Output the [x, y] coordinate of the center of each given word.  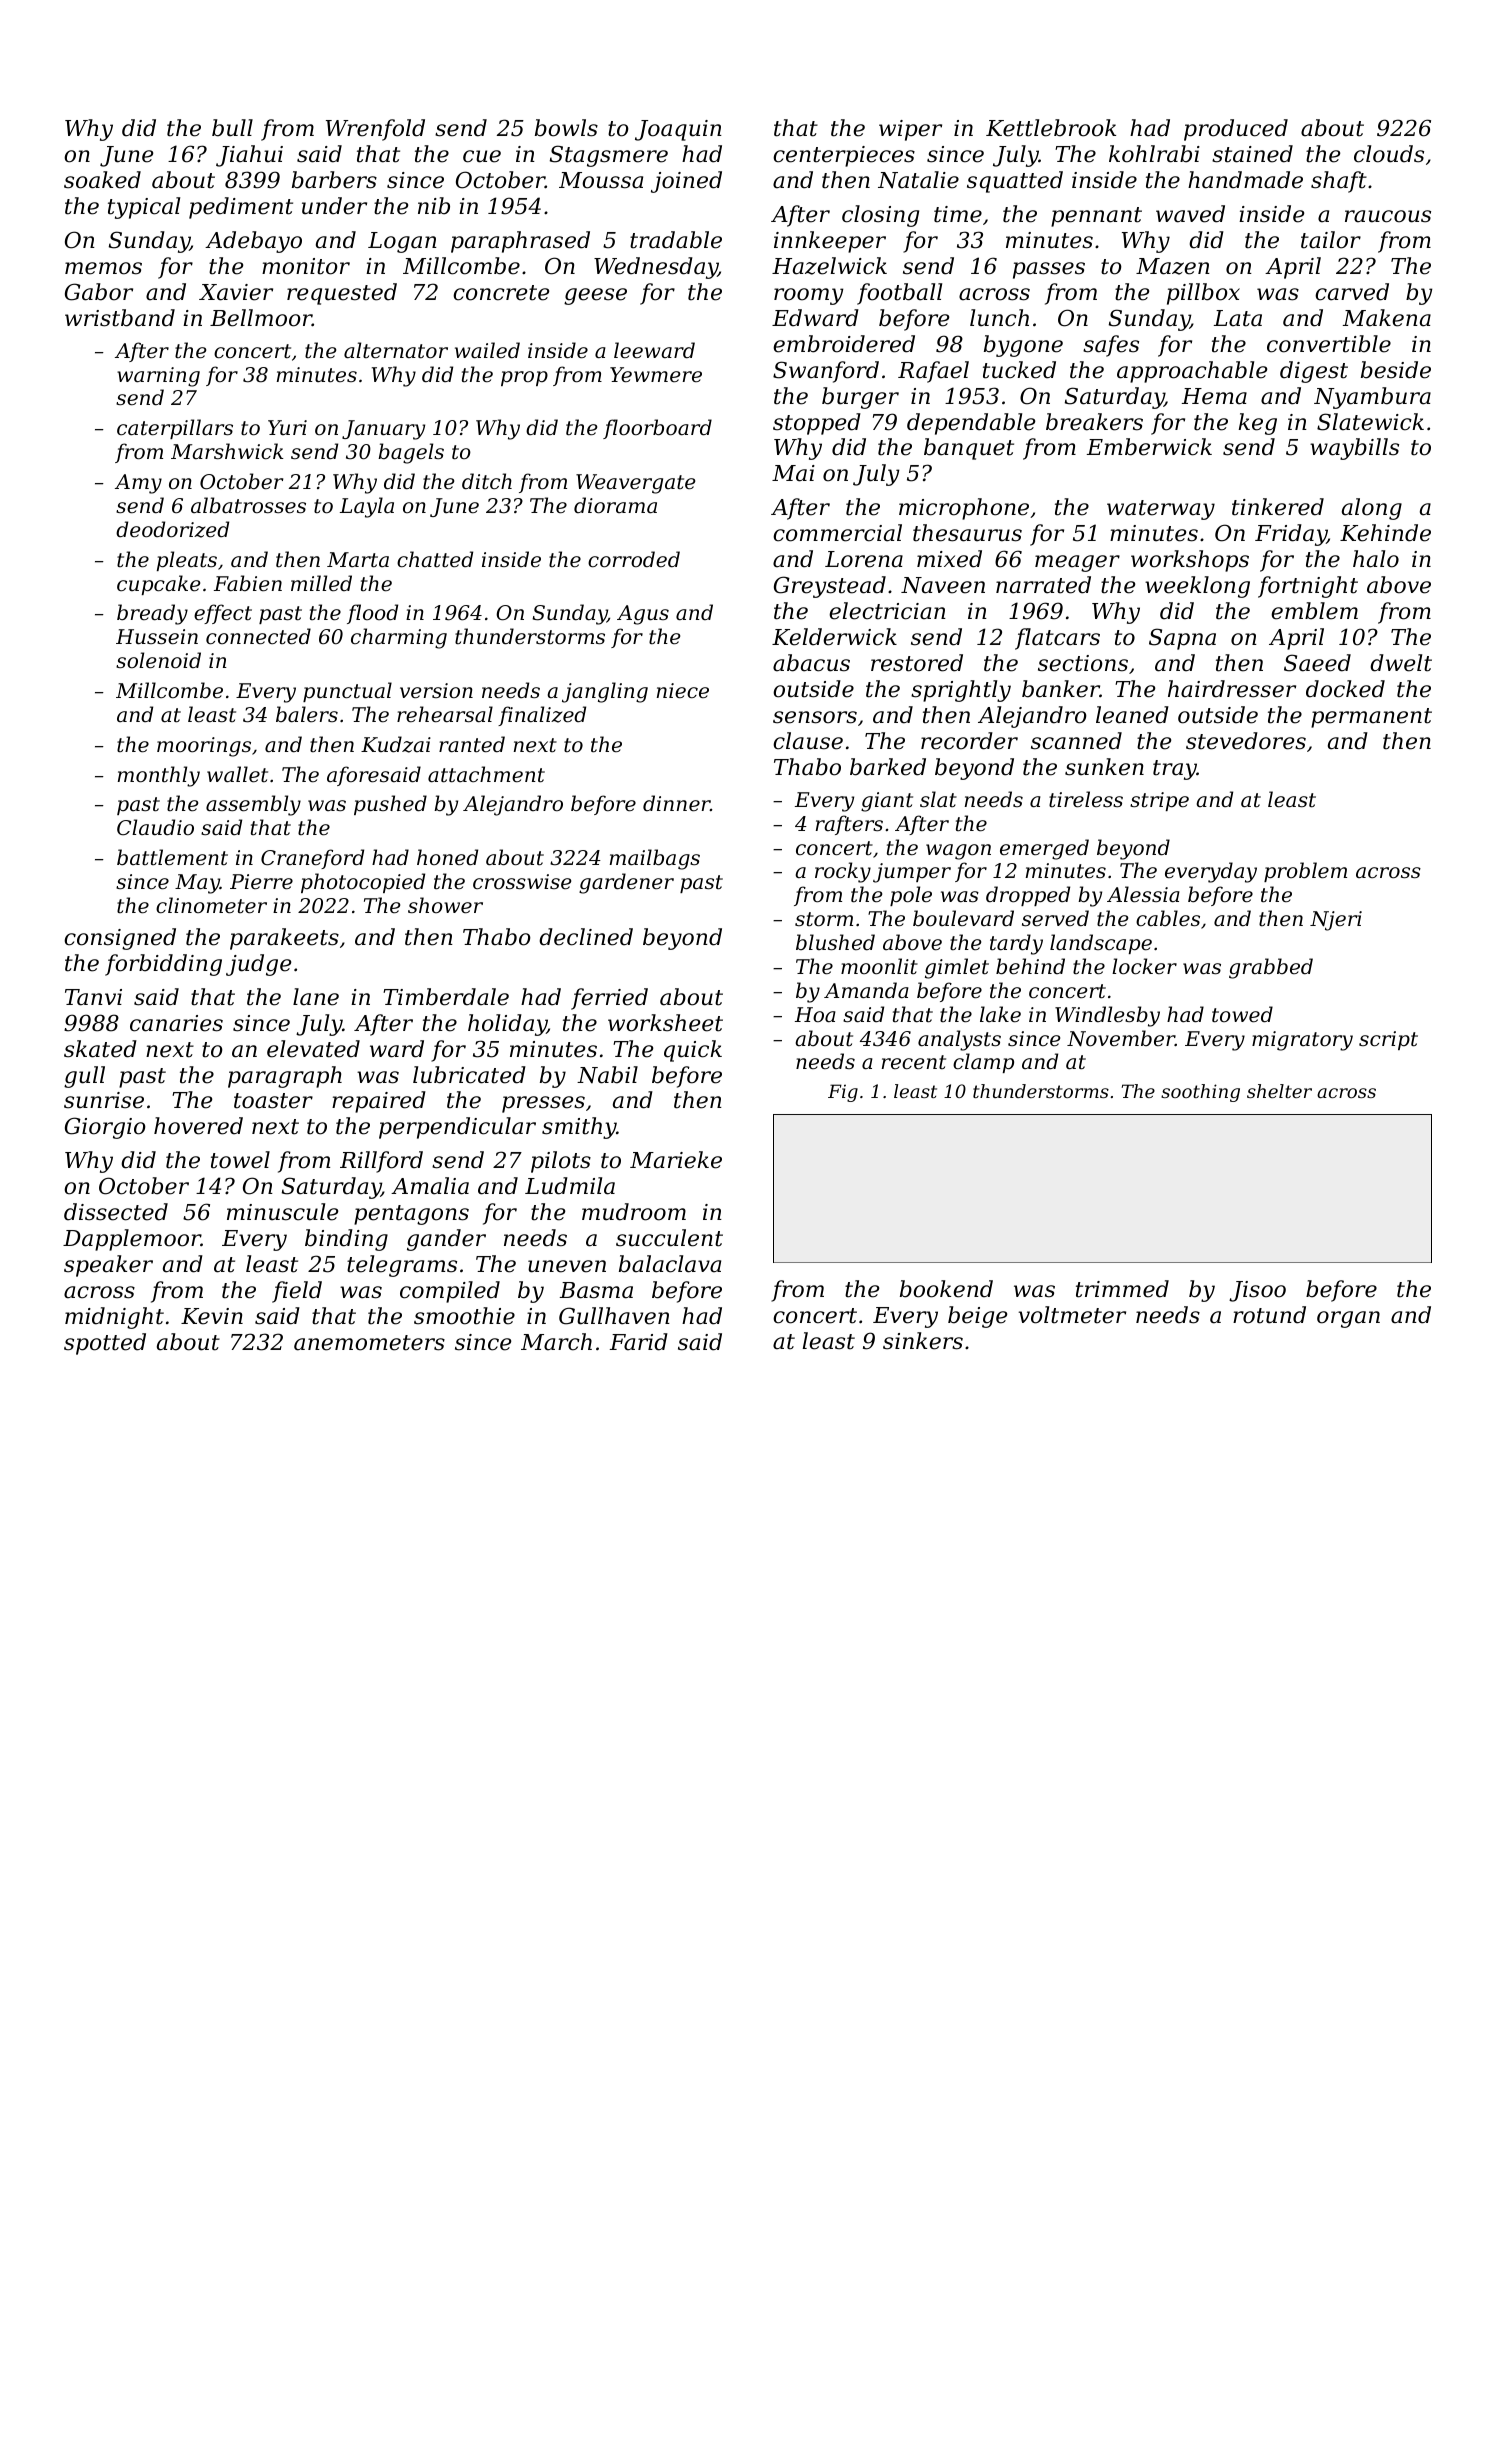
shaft [1339, 182]
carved [1352, 292]
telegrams [402, 1266]
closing [880, 216]
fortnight [1308, 587]
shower [445, 905]
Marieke [676, 1160]
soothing [1200, 1093]
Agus [643, 615]
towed [1242, 1014]
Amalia [430, 1186]
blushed [835, 942]
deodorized [172, 529]
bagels [411, 453]
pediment [241, 208]
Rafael [933, 372]
